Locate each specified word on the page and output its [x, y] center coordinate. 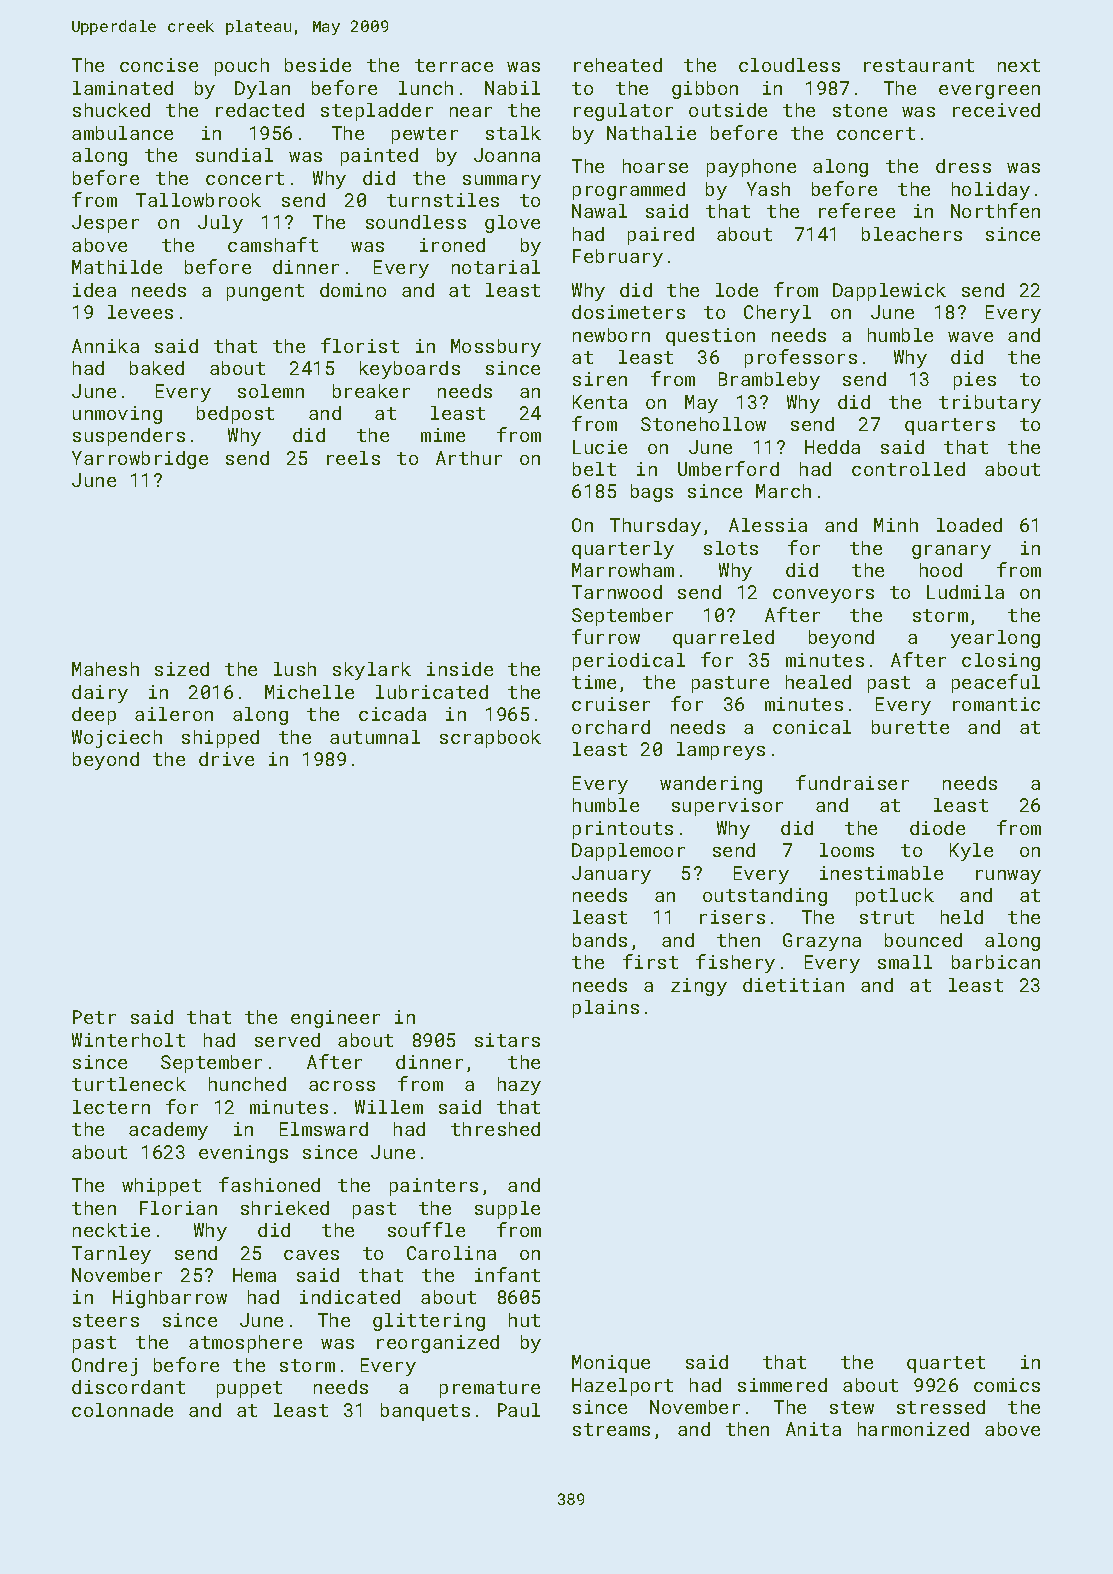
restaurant [919, 65]
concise [159, 65]
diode [937, 828]
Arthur [469, 458]
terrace [454, 65]
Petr [94, 1017]
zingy [699, 987]
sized [182, 669]
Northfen [995, 210]
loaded [969, 525]
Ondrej [104, 1367]
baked [157, 368]
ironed [452, 245]
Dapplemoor [628, 852]
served [287, 1040]
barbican [996, 962]
